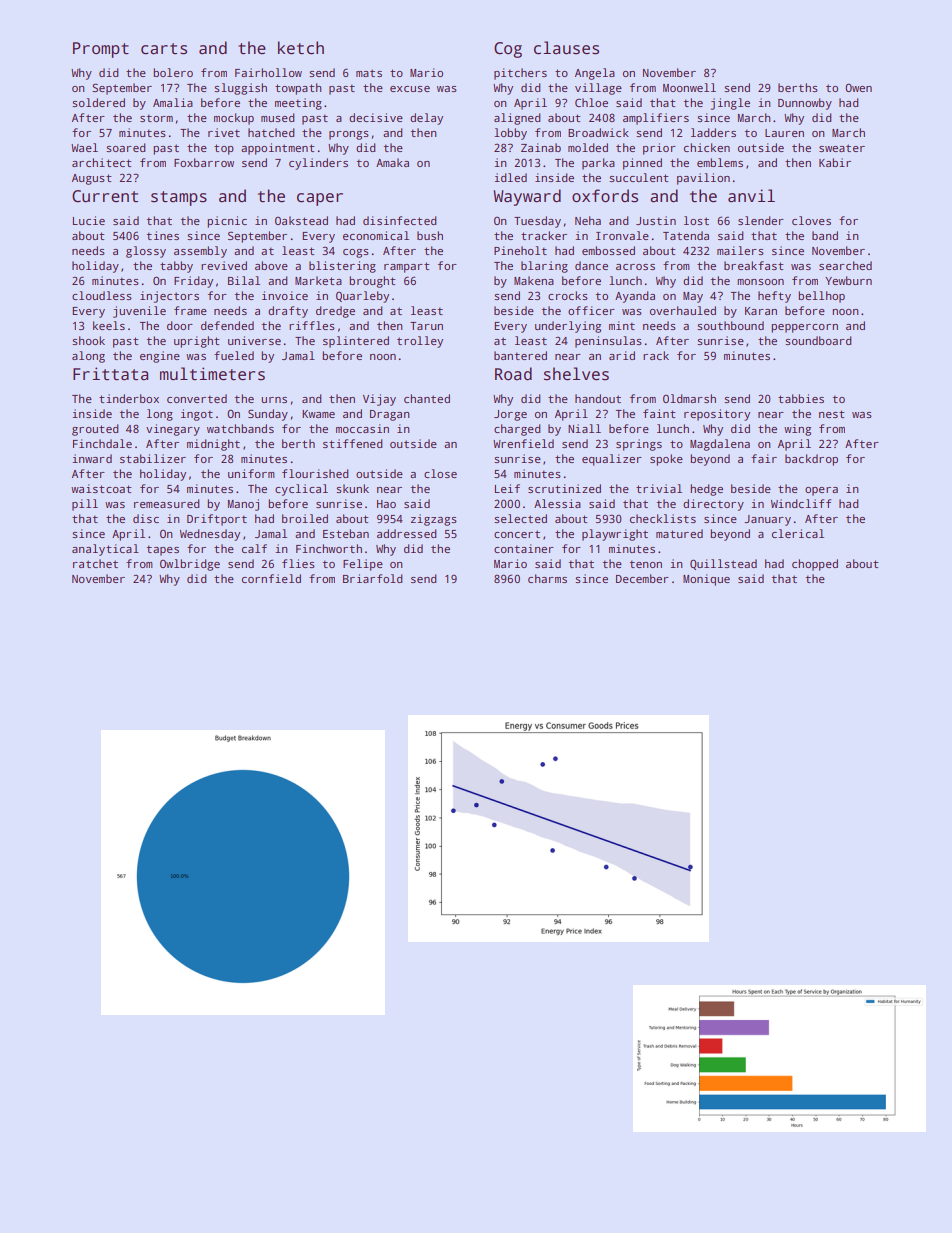  I want to click on anvil, so click(751, 196).
